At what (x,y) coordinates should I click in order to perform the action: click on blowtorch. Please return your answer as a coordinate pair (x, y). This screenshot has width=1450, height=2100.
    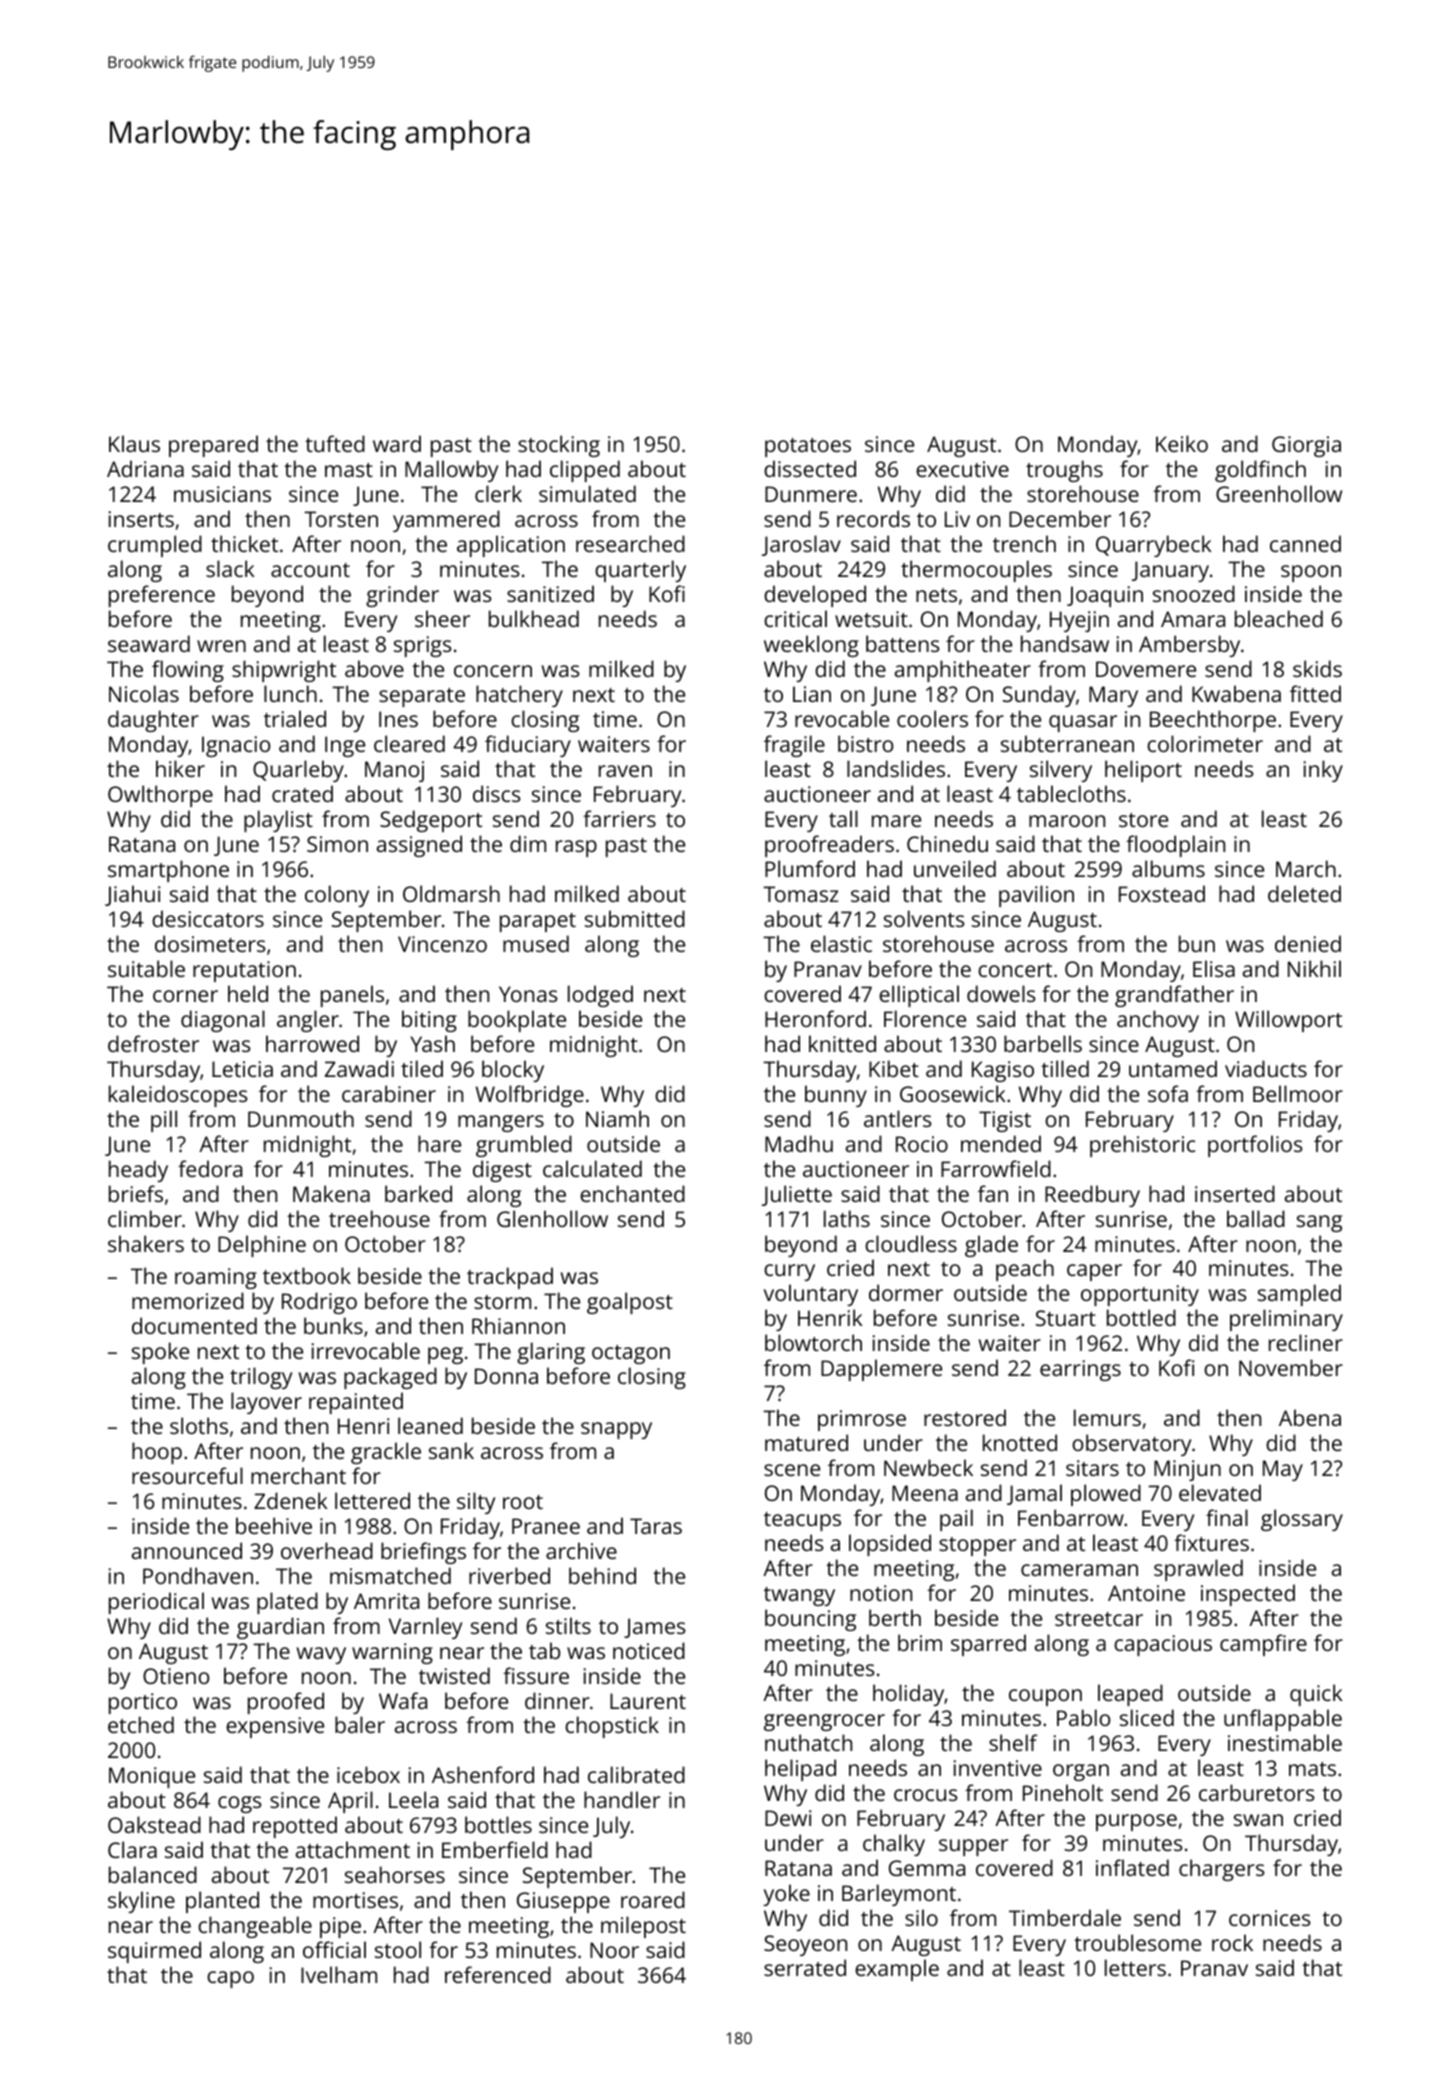
    Looking at the image, I should click on (813, 1342).
